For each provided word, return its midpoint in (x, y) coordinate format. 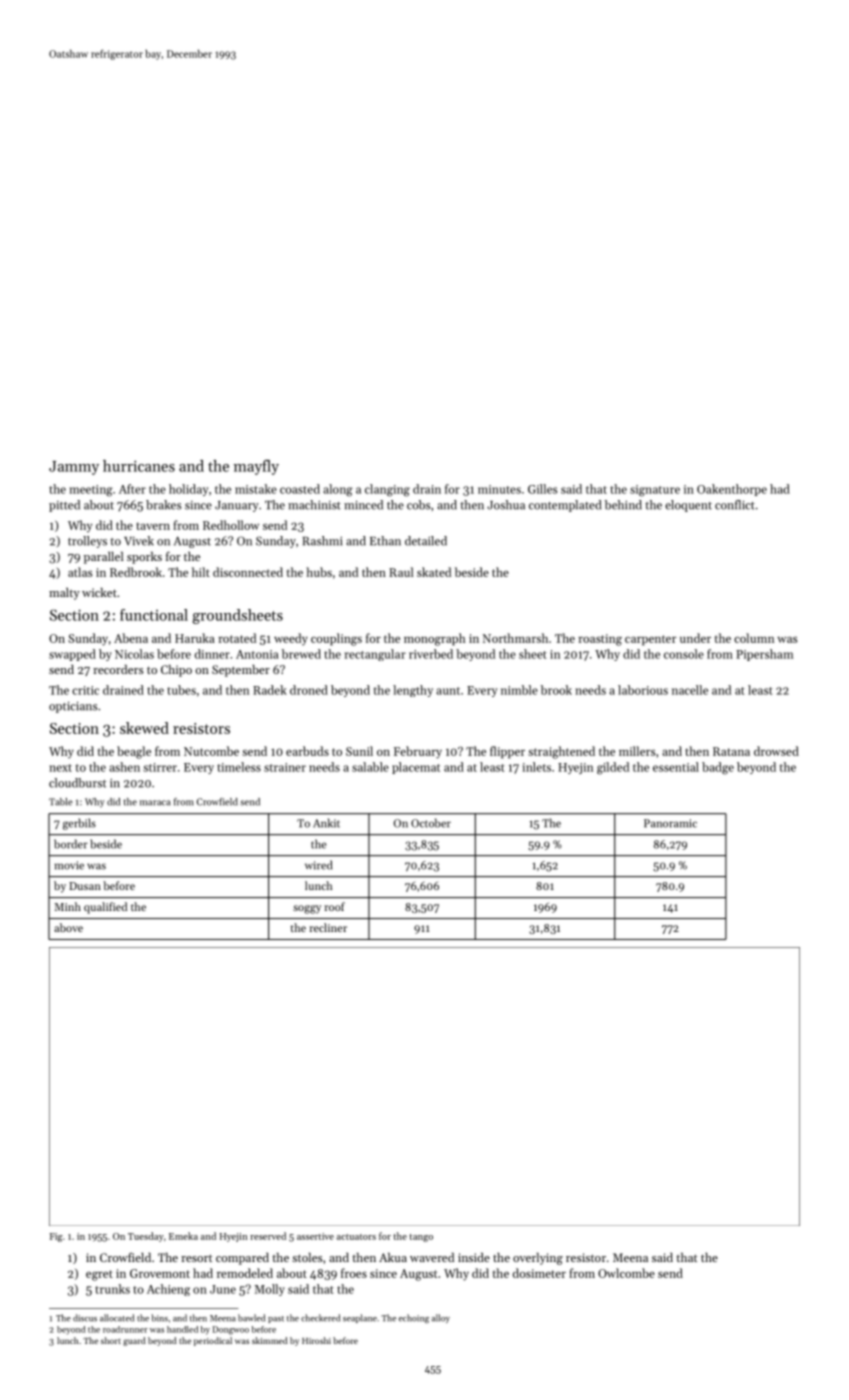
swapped (72, 655)
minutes (499, 489)
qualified (105, 908)
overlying (538, 1259)
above (68, 927)
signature (655, 491)
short (111, 1340)
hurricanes (139, 466)
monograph (435, 639)
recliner (328, 927)
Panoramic (670, 823)
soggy (307, 909)
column (754, 638)
